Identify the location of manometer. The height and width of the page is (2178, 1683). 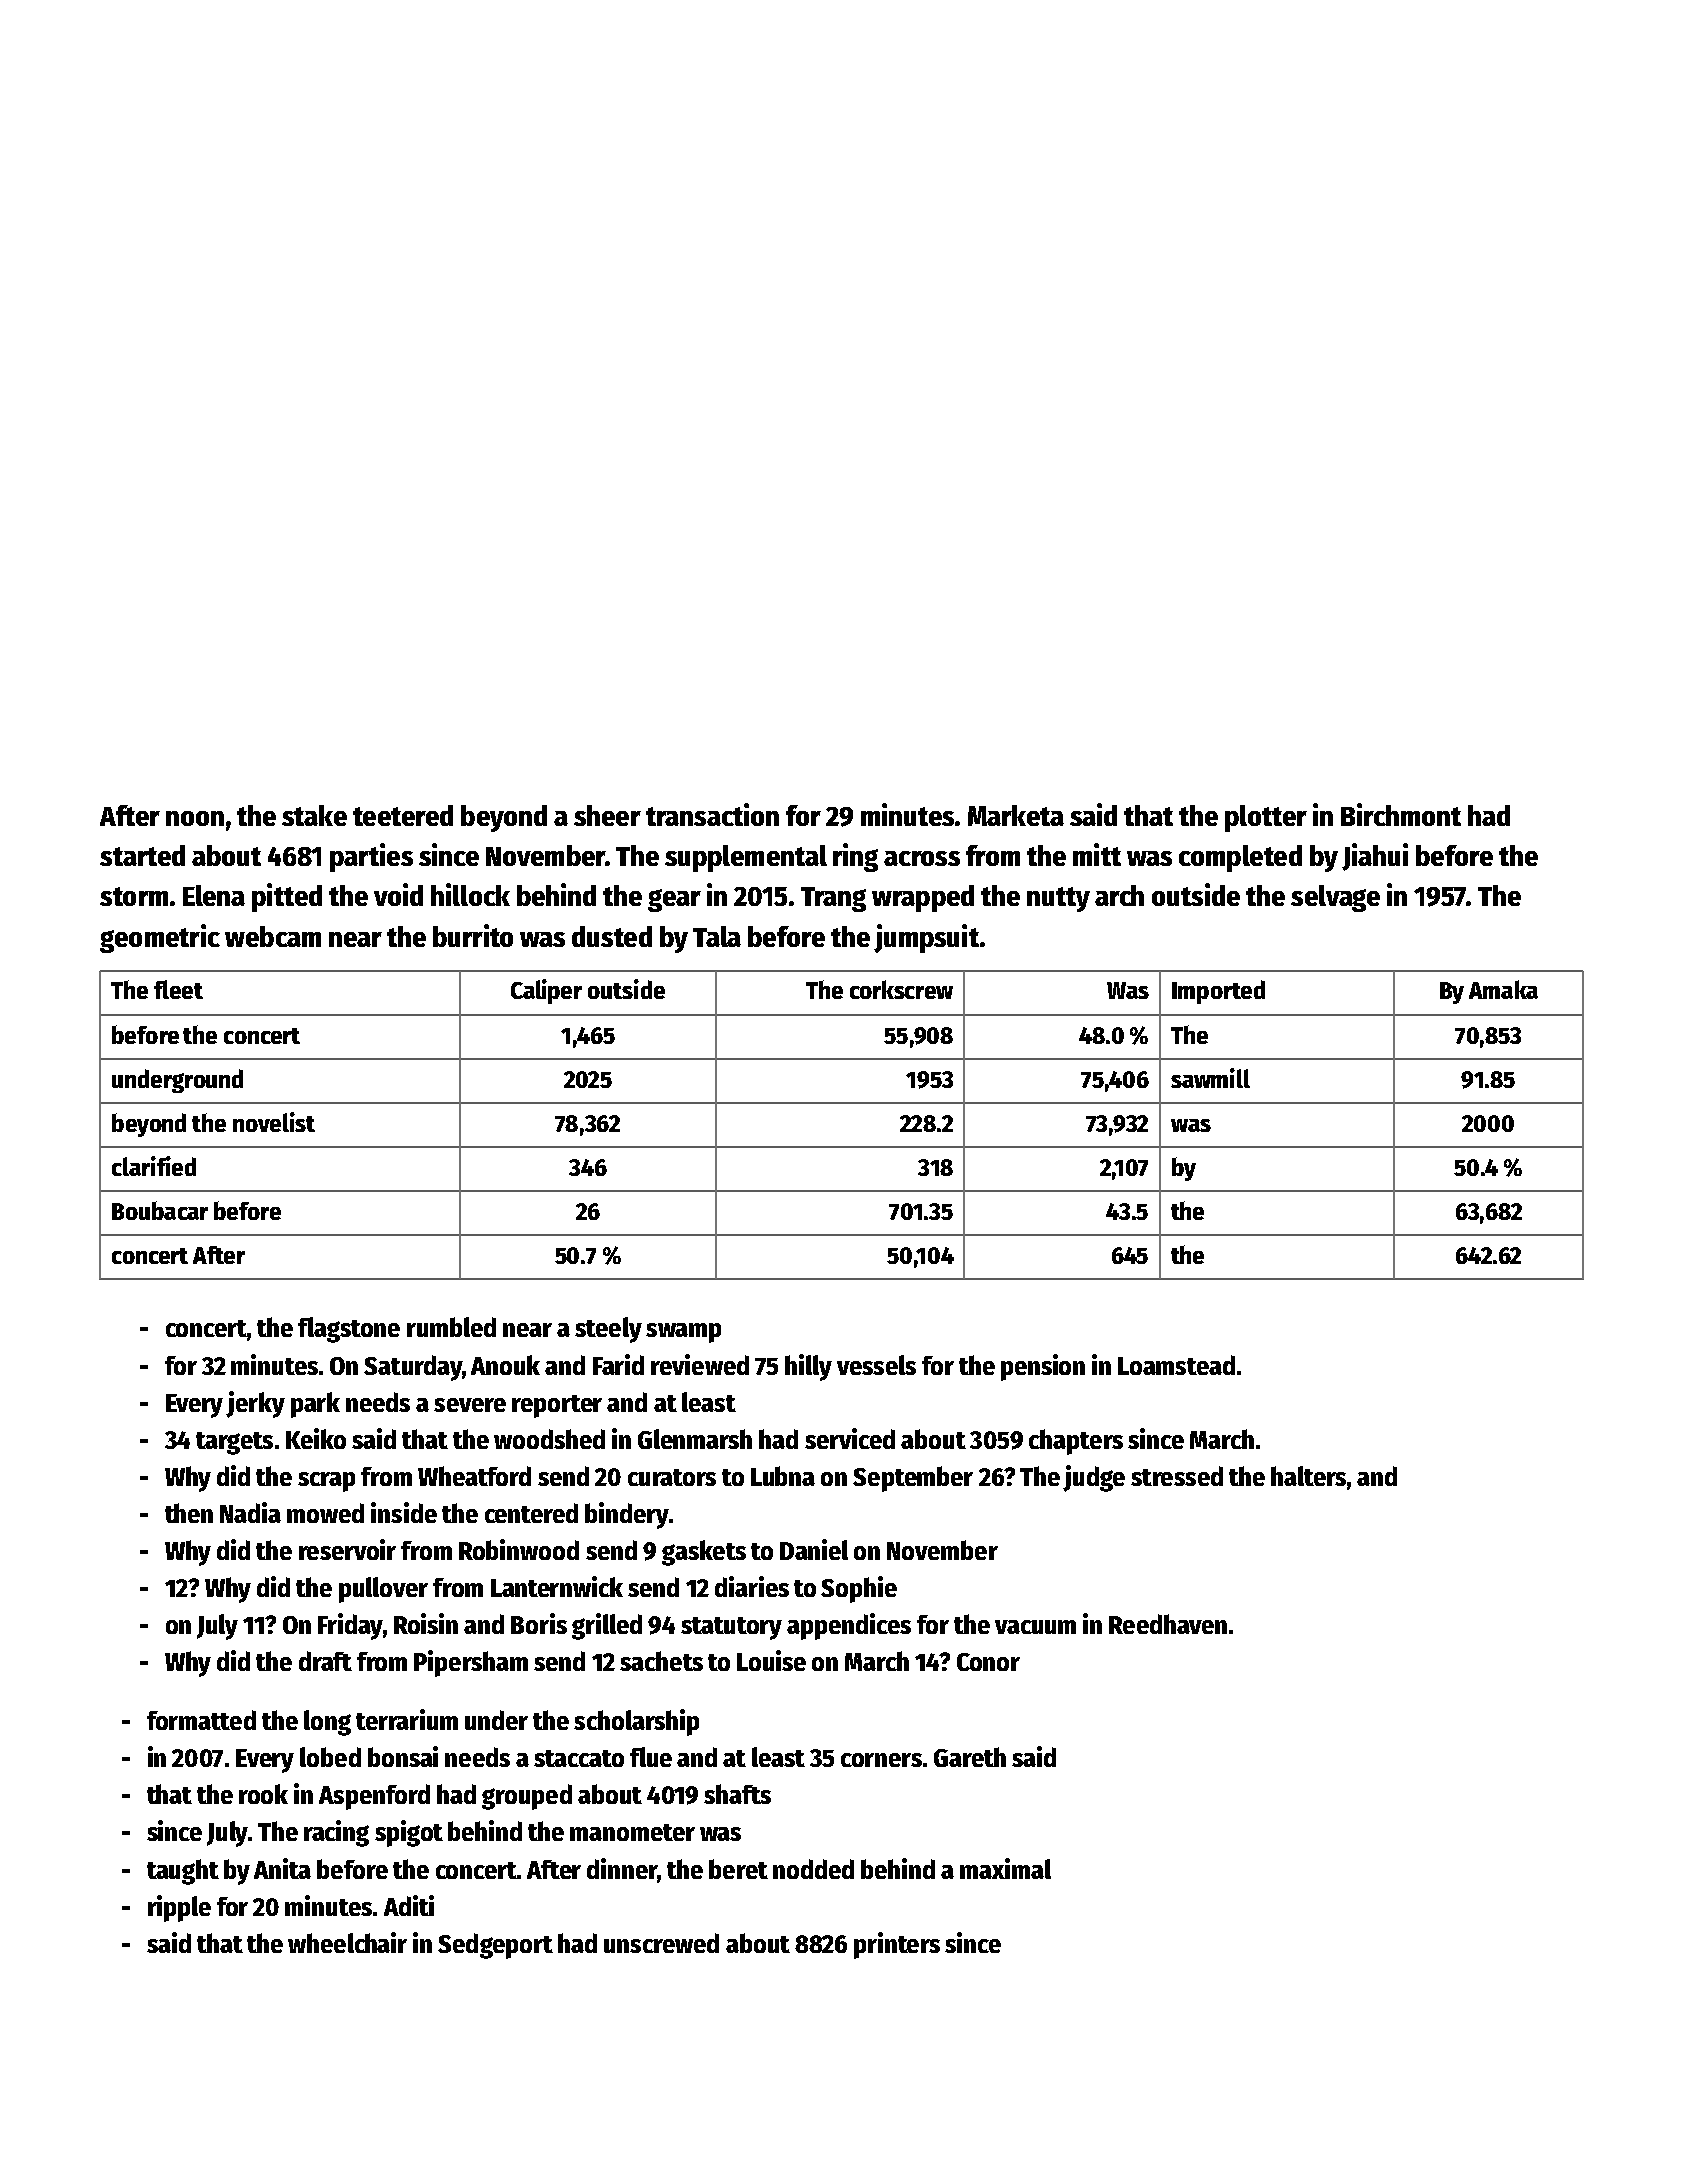
(632, 1832).
